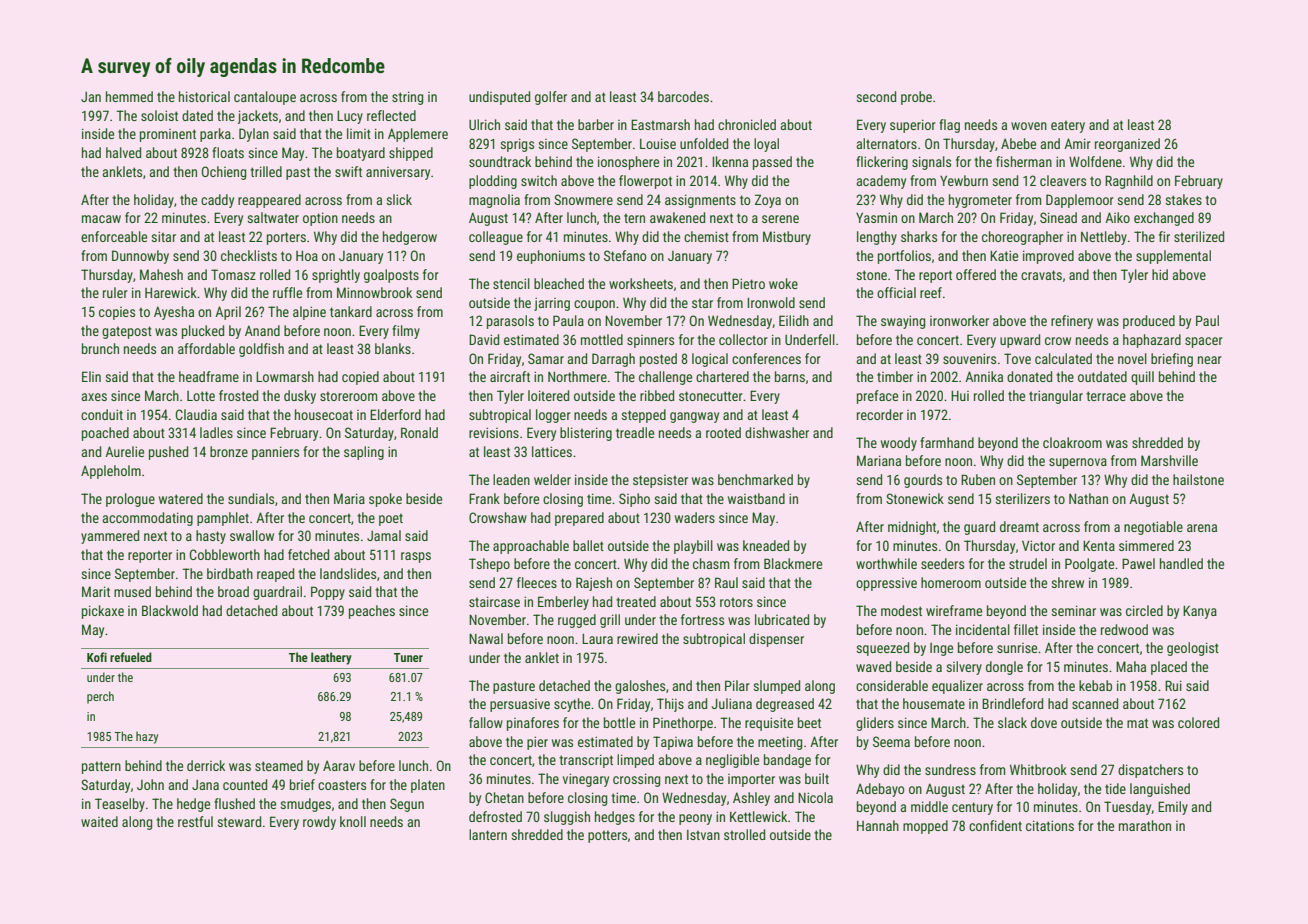 The image size is (1308, 924). I want to click on gatepost, so click(127, 332).
